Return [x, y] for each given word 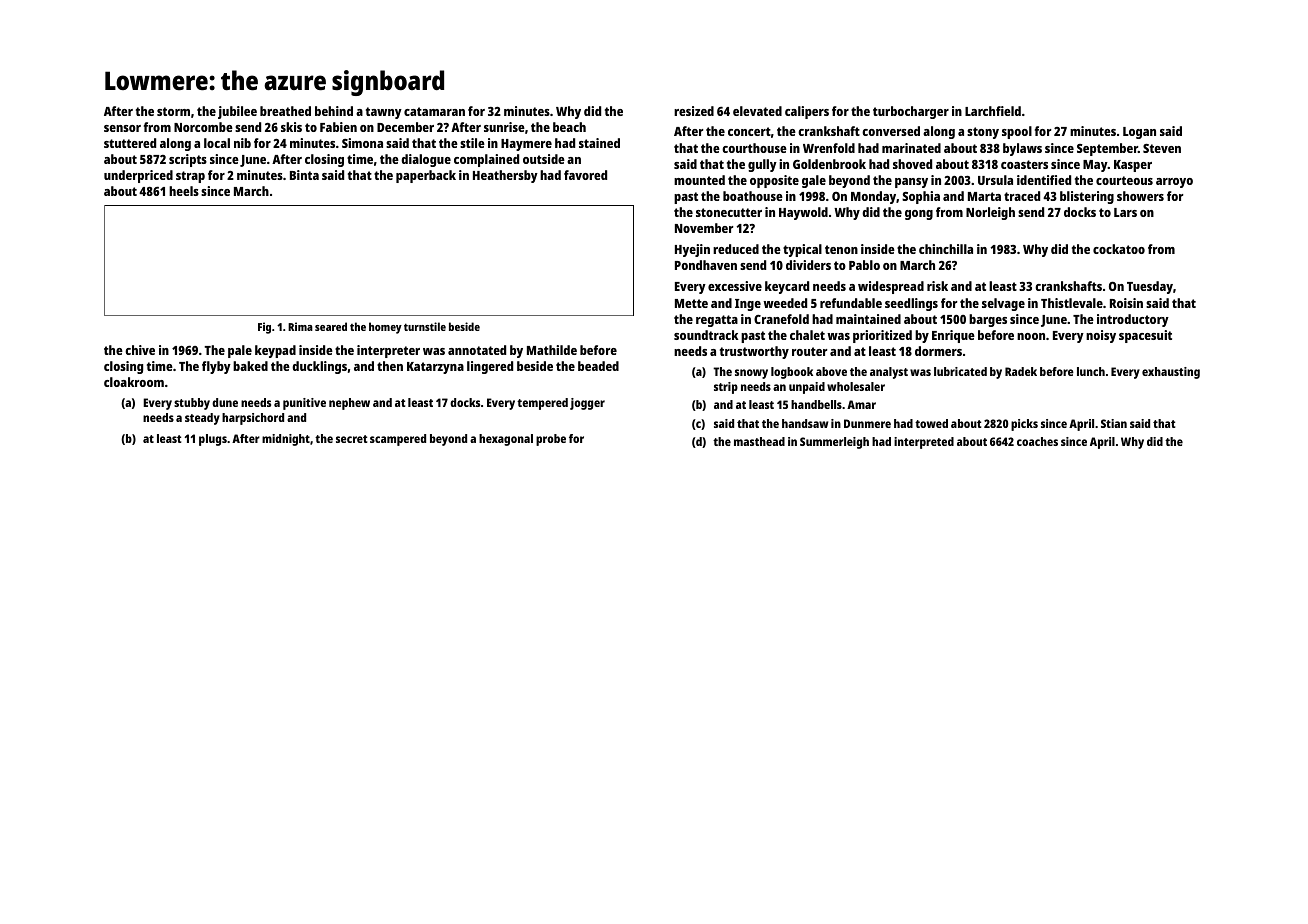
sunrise [504, 127]
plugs [213, 440]
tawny [384, 113]
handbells [816, 404]
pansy [911, 183]
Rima [300, 326]
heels [184, 191]
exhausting [1171, 373]
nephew [349, 404]
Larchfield [993, 111]
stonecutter [729, 212]
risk [937, 286]
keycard [787, 287]
